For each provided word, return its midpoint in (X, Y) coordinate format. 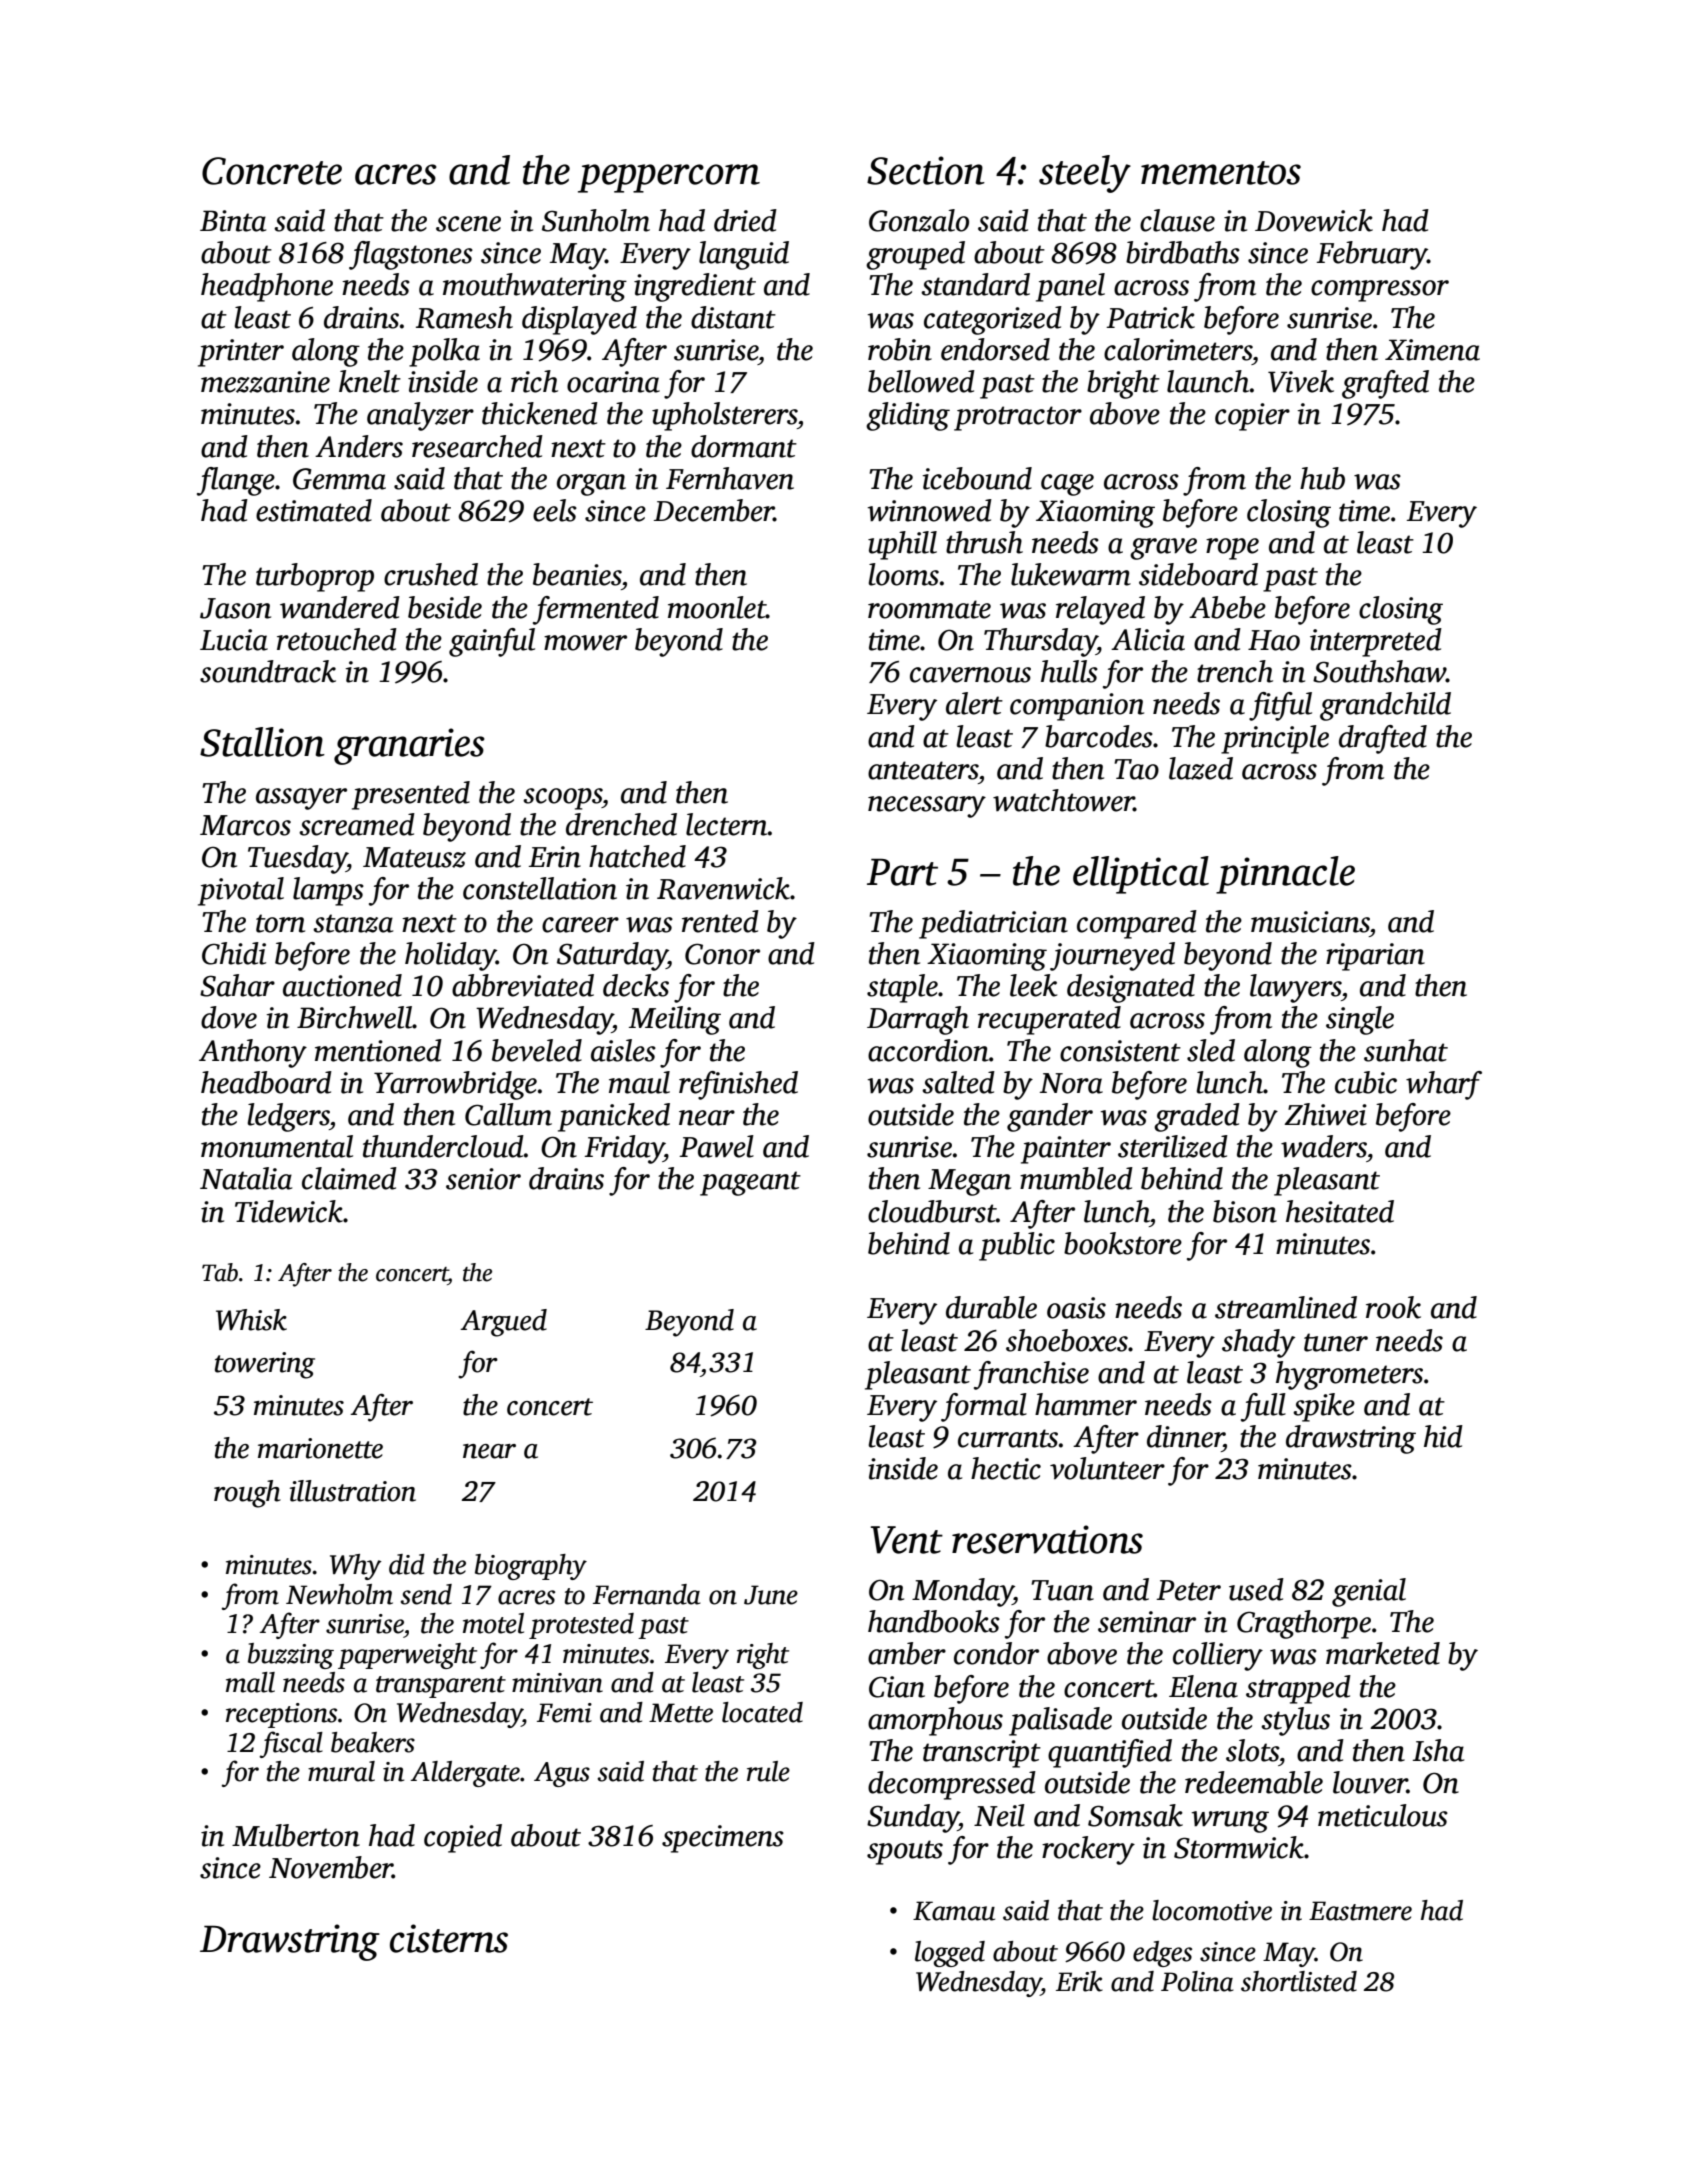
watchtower (1063, 800)
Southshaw (1379, 671)
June (771, 1595)
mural (341, 1771)
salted (958, 1082)
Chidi (234, 953)
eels (555, 510)
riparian (1375, 957)
